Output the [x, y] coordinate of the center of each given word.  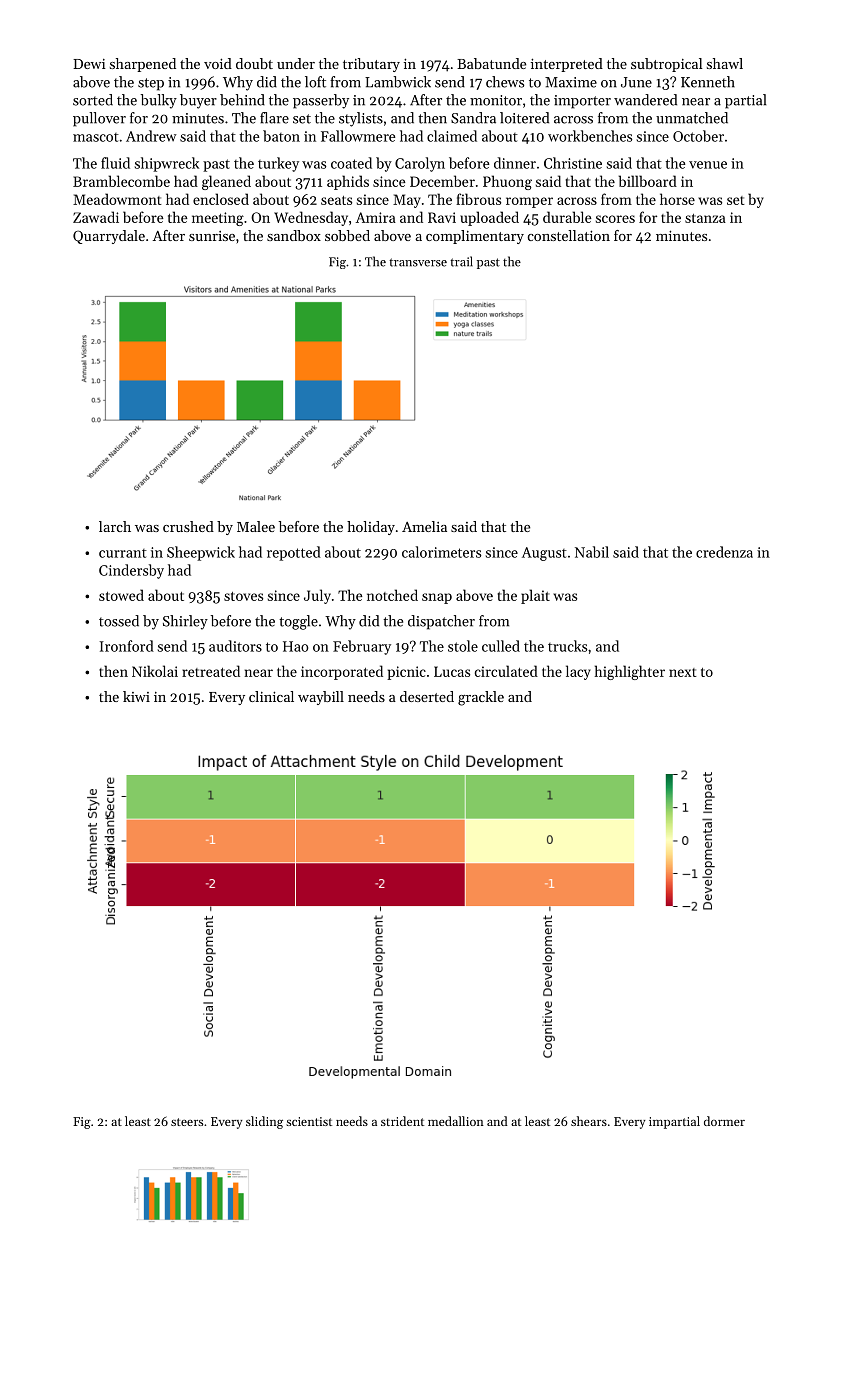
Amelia [424, 526]
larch [115, 526]
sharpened [143, 65]
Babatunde [491, 63]
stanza [705, 218]
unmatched [692, 118]
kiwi [136, 696]
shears [589, 1121]
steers [187, 1122]
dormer [724, 1121]
